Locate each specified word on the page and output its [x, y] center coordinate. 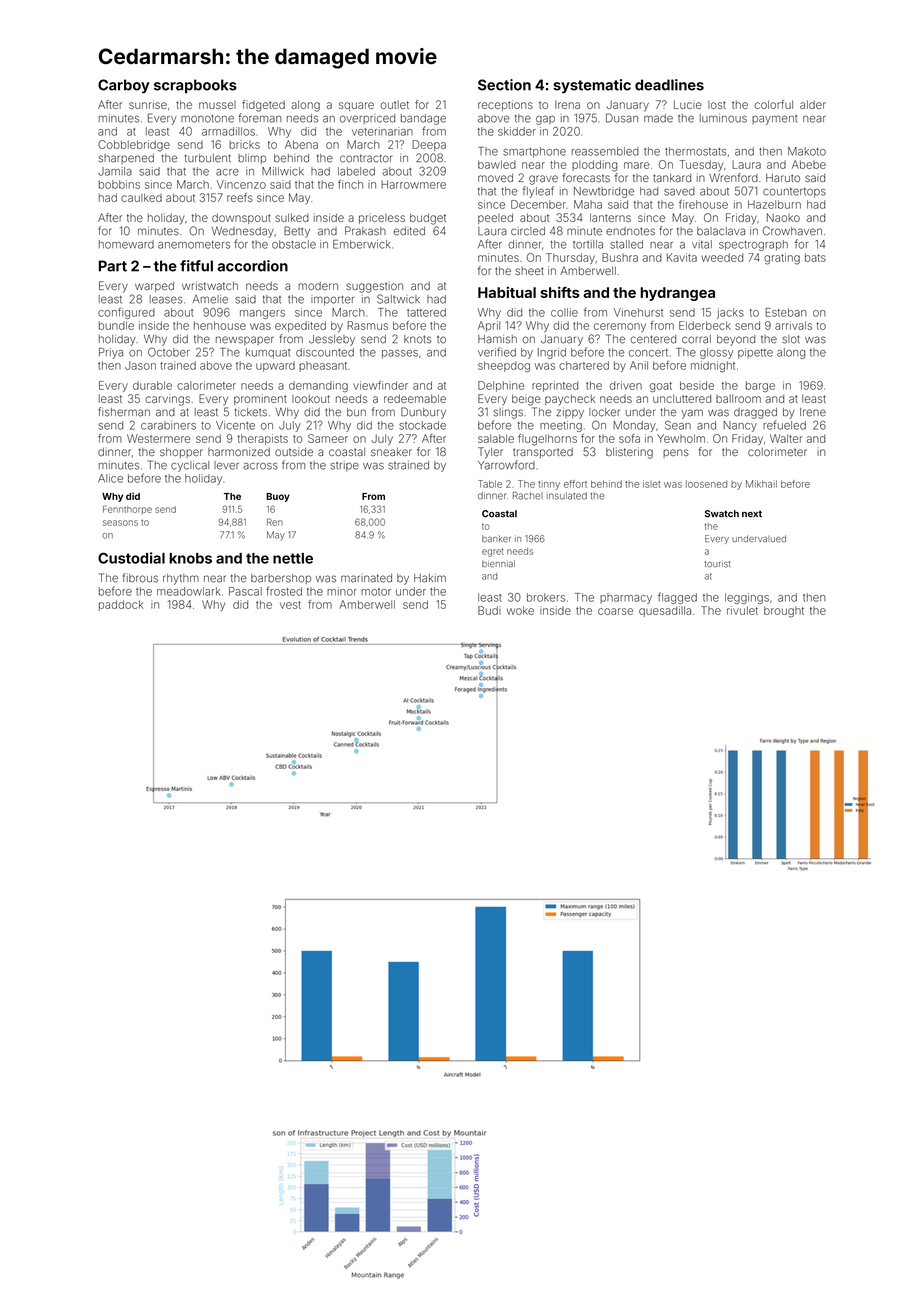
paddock [121, 605]
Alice [110, 478]
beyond [736, 340]
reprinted [555, 386]
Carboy [124, 86]
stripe [345, 466]
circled [528, 231]
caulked [141, 197]
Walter [786, 438]
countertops [794, 193]
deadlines [669, 85]
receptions [505, 105]
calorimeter [206, 385]
